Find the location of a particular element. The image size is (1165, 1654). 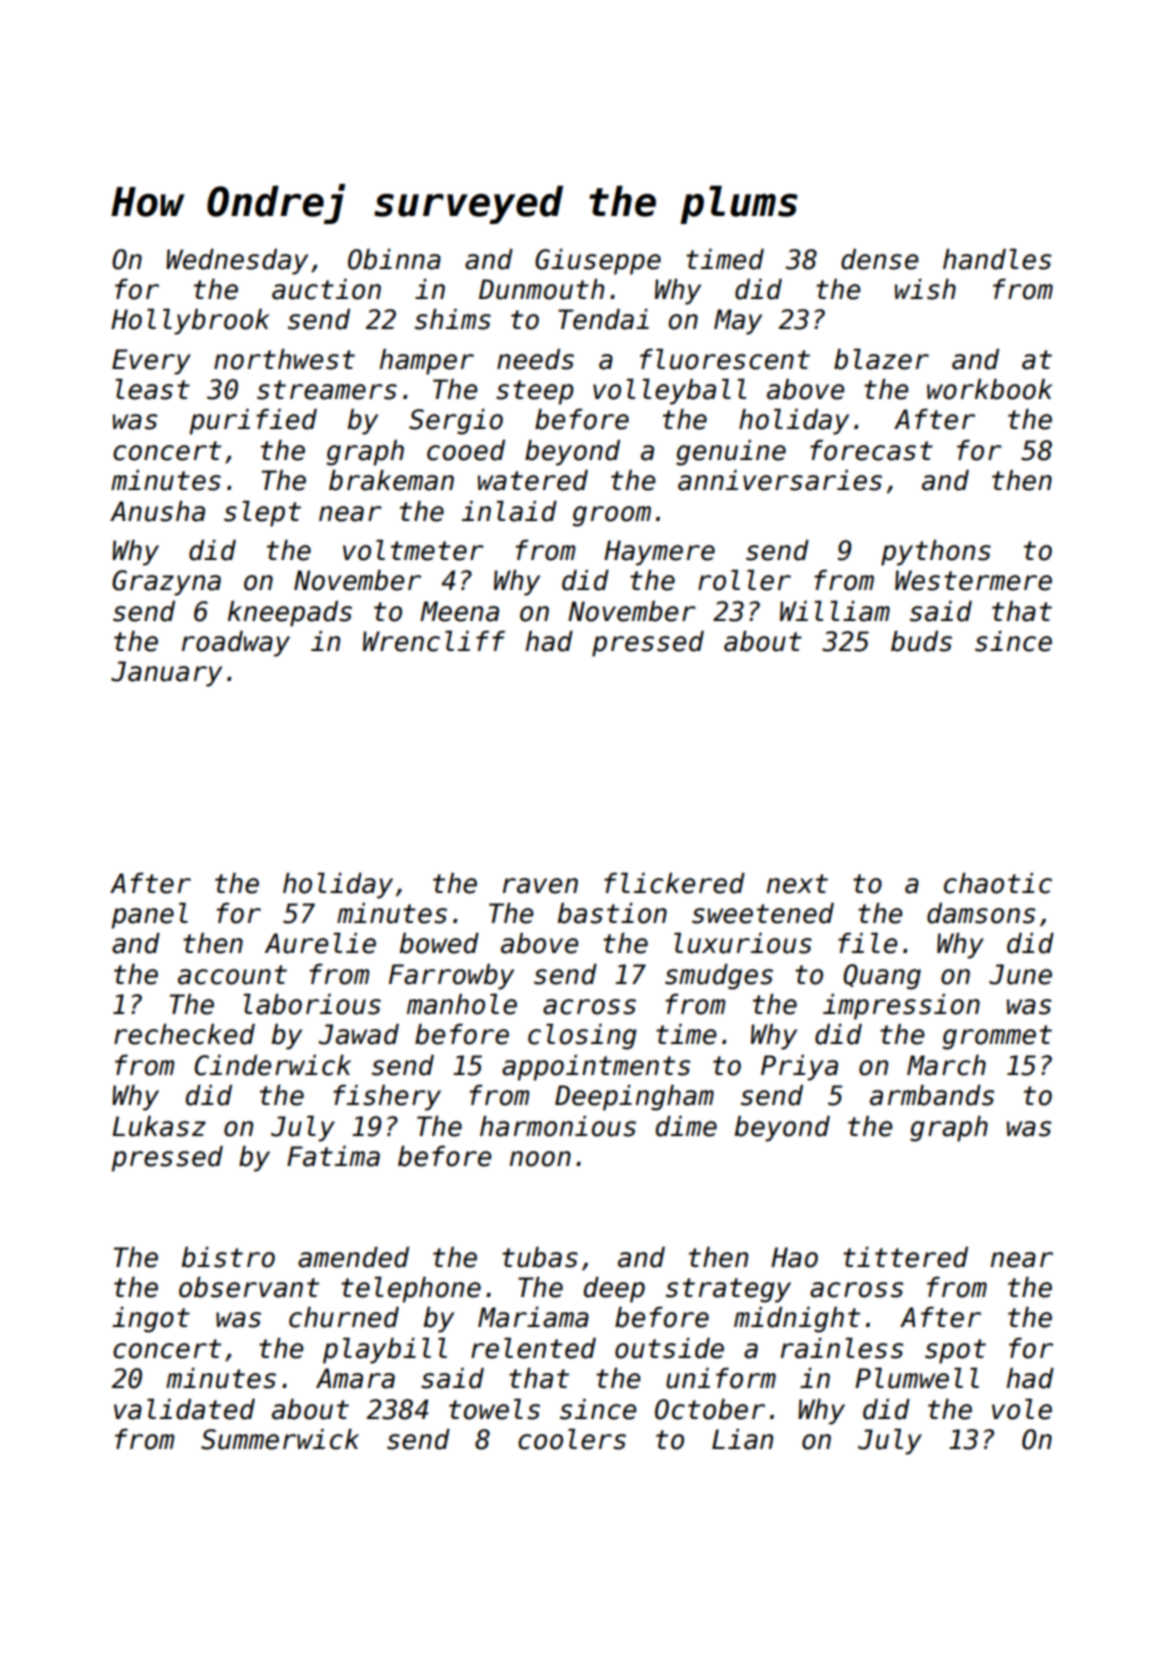

Obinna is located at coordinates (394, 259).
